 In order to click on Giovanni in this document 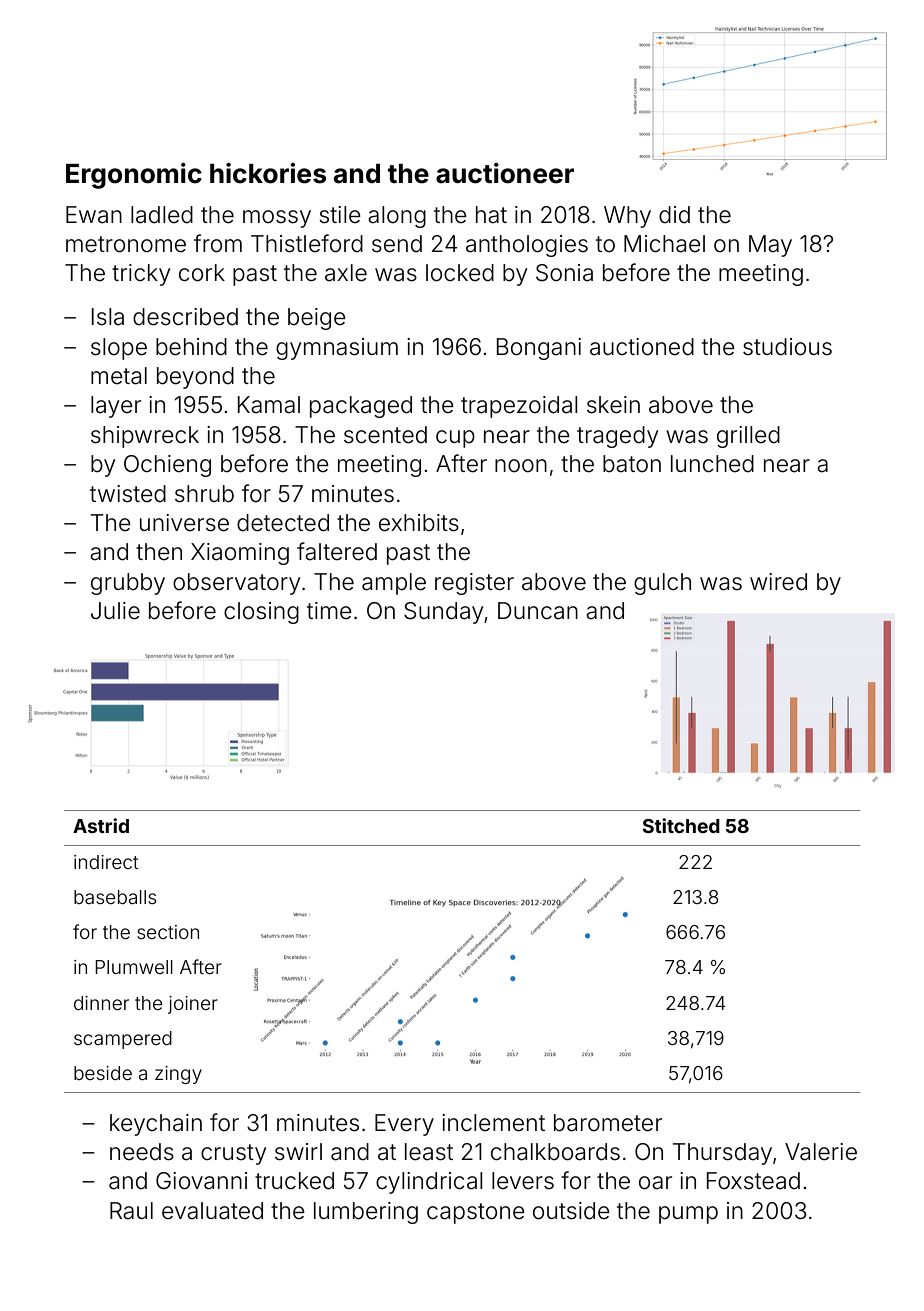, I will do `click(201, 1181)`.
